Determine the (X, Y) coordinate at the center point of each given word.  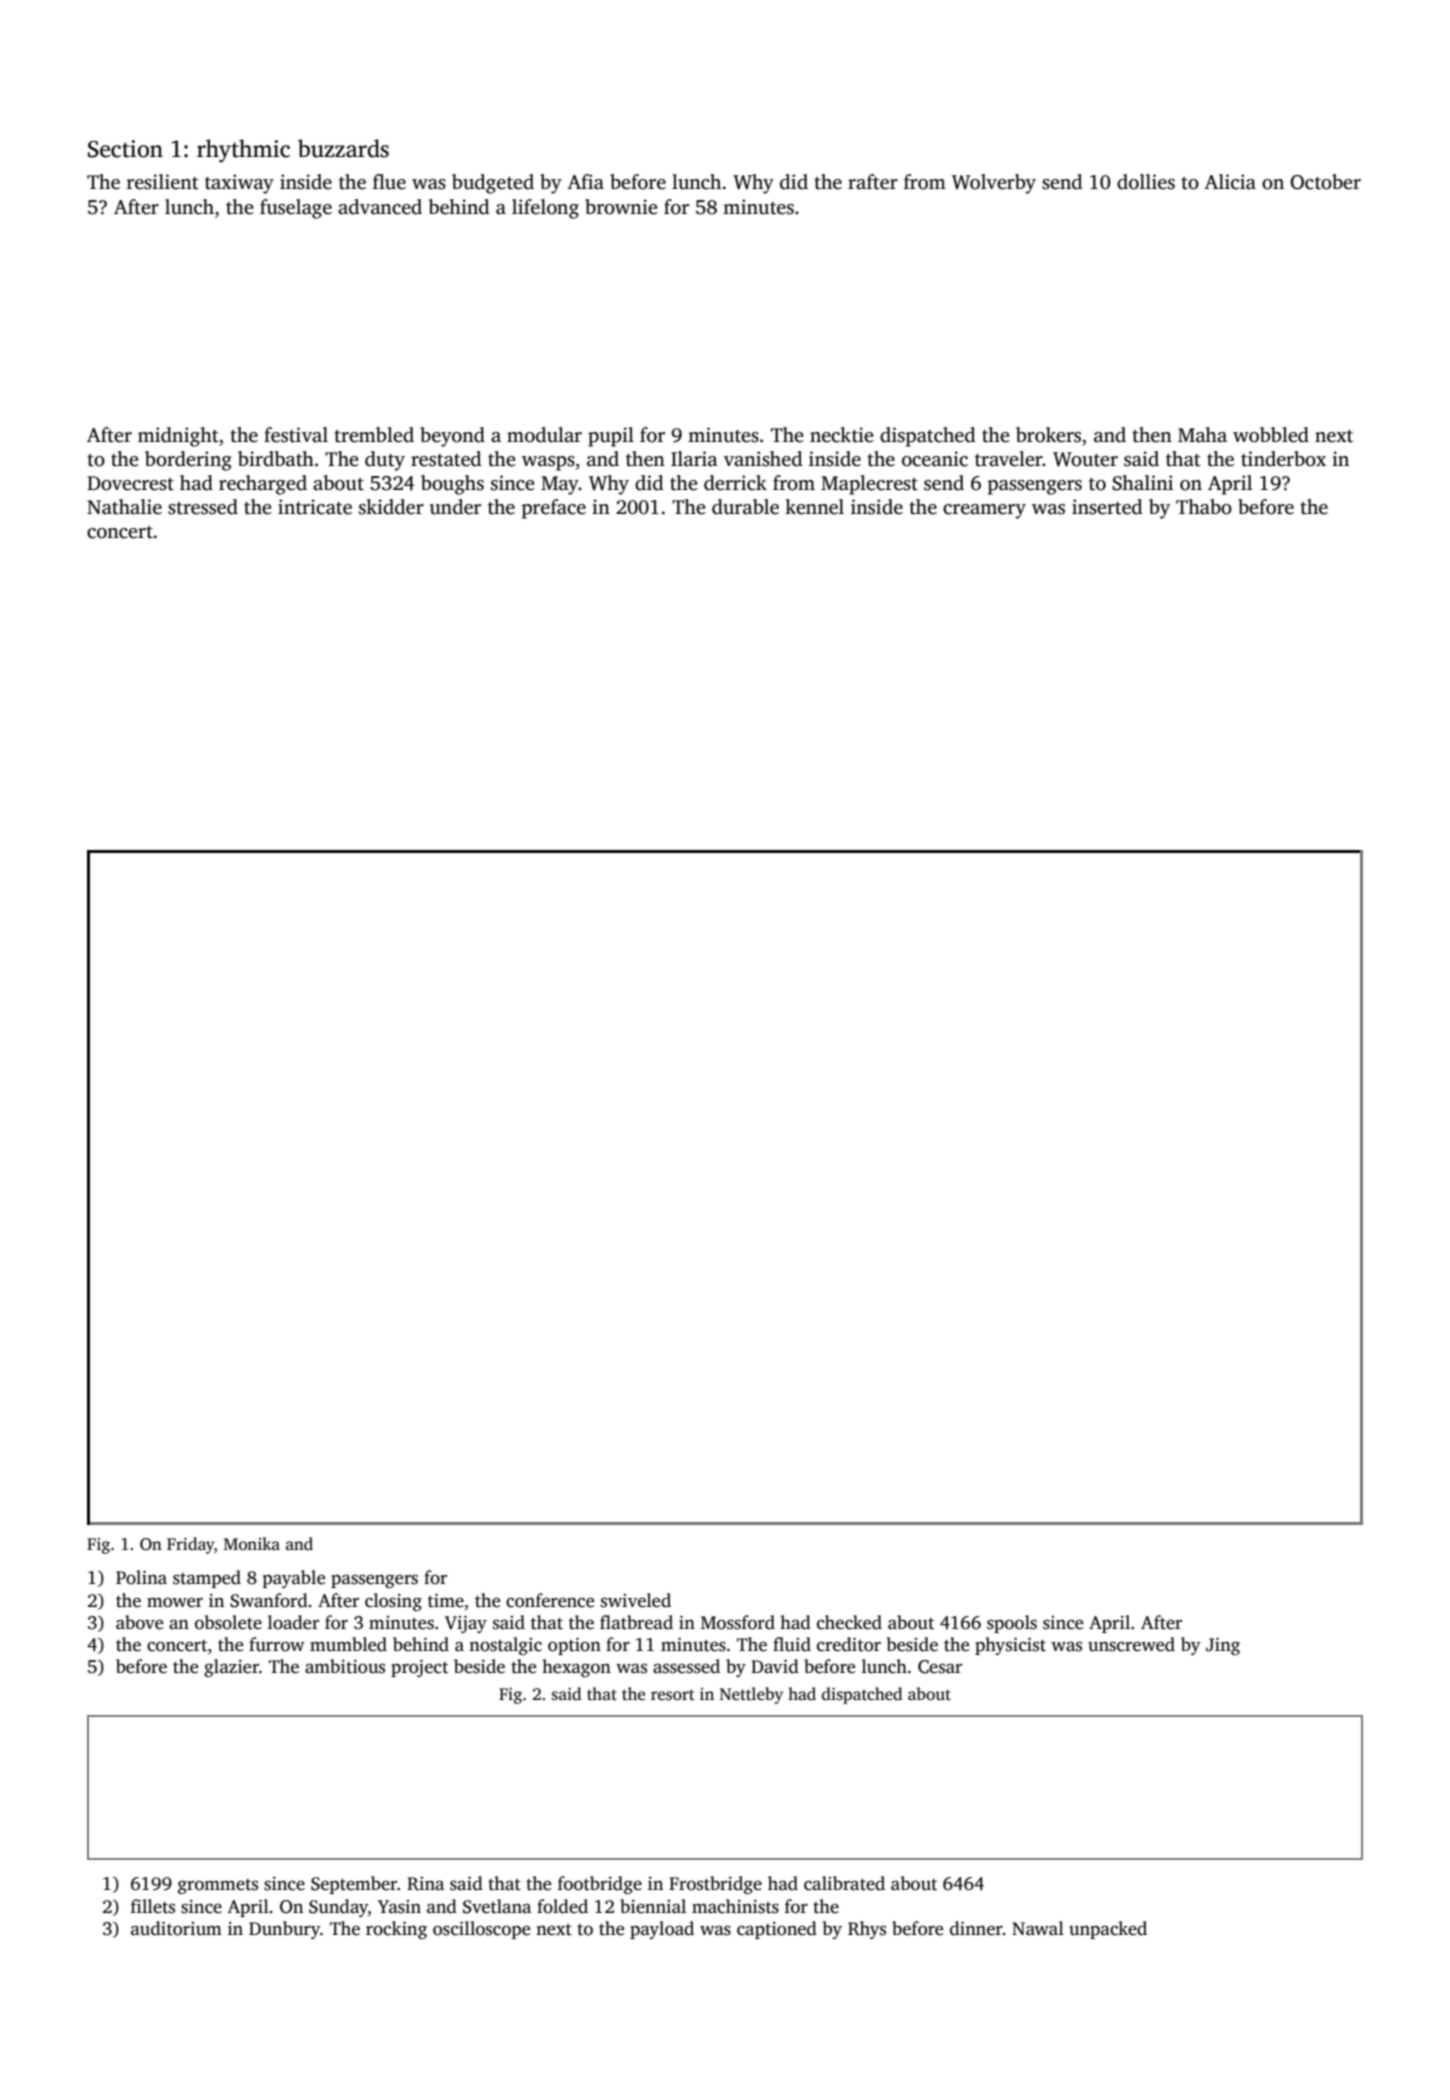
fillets (153, 1906)
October (1325, 182)
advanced (380, 207)
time (446, 1601)
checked (849, 1622)
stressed (203, 507)
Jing (1223, 1646)
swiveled (636, 1600)
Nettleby (751, 1695)
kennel (814, 507)
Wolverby (994, 184)
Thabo (1204, 507)
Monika (252, 1543)
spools (1012, 1624)
